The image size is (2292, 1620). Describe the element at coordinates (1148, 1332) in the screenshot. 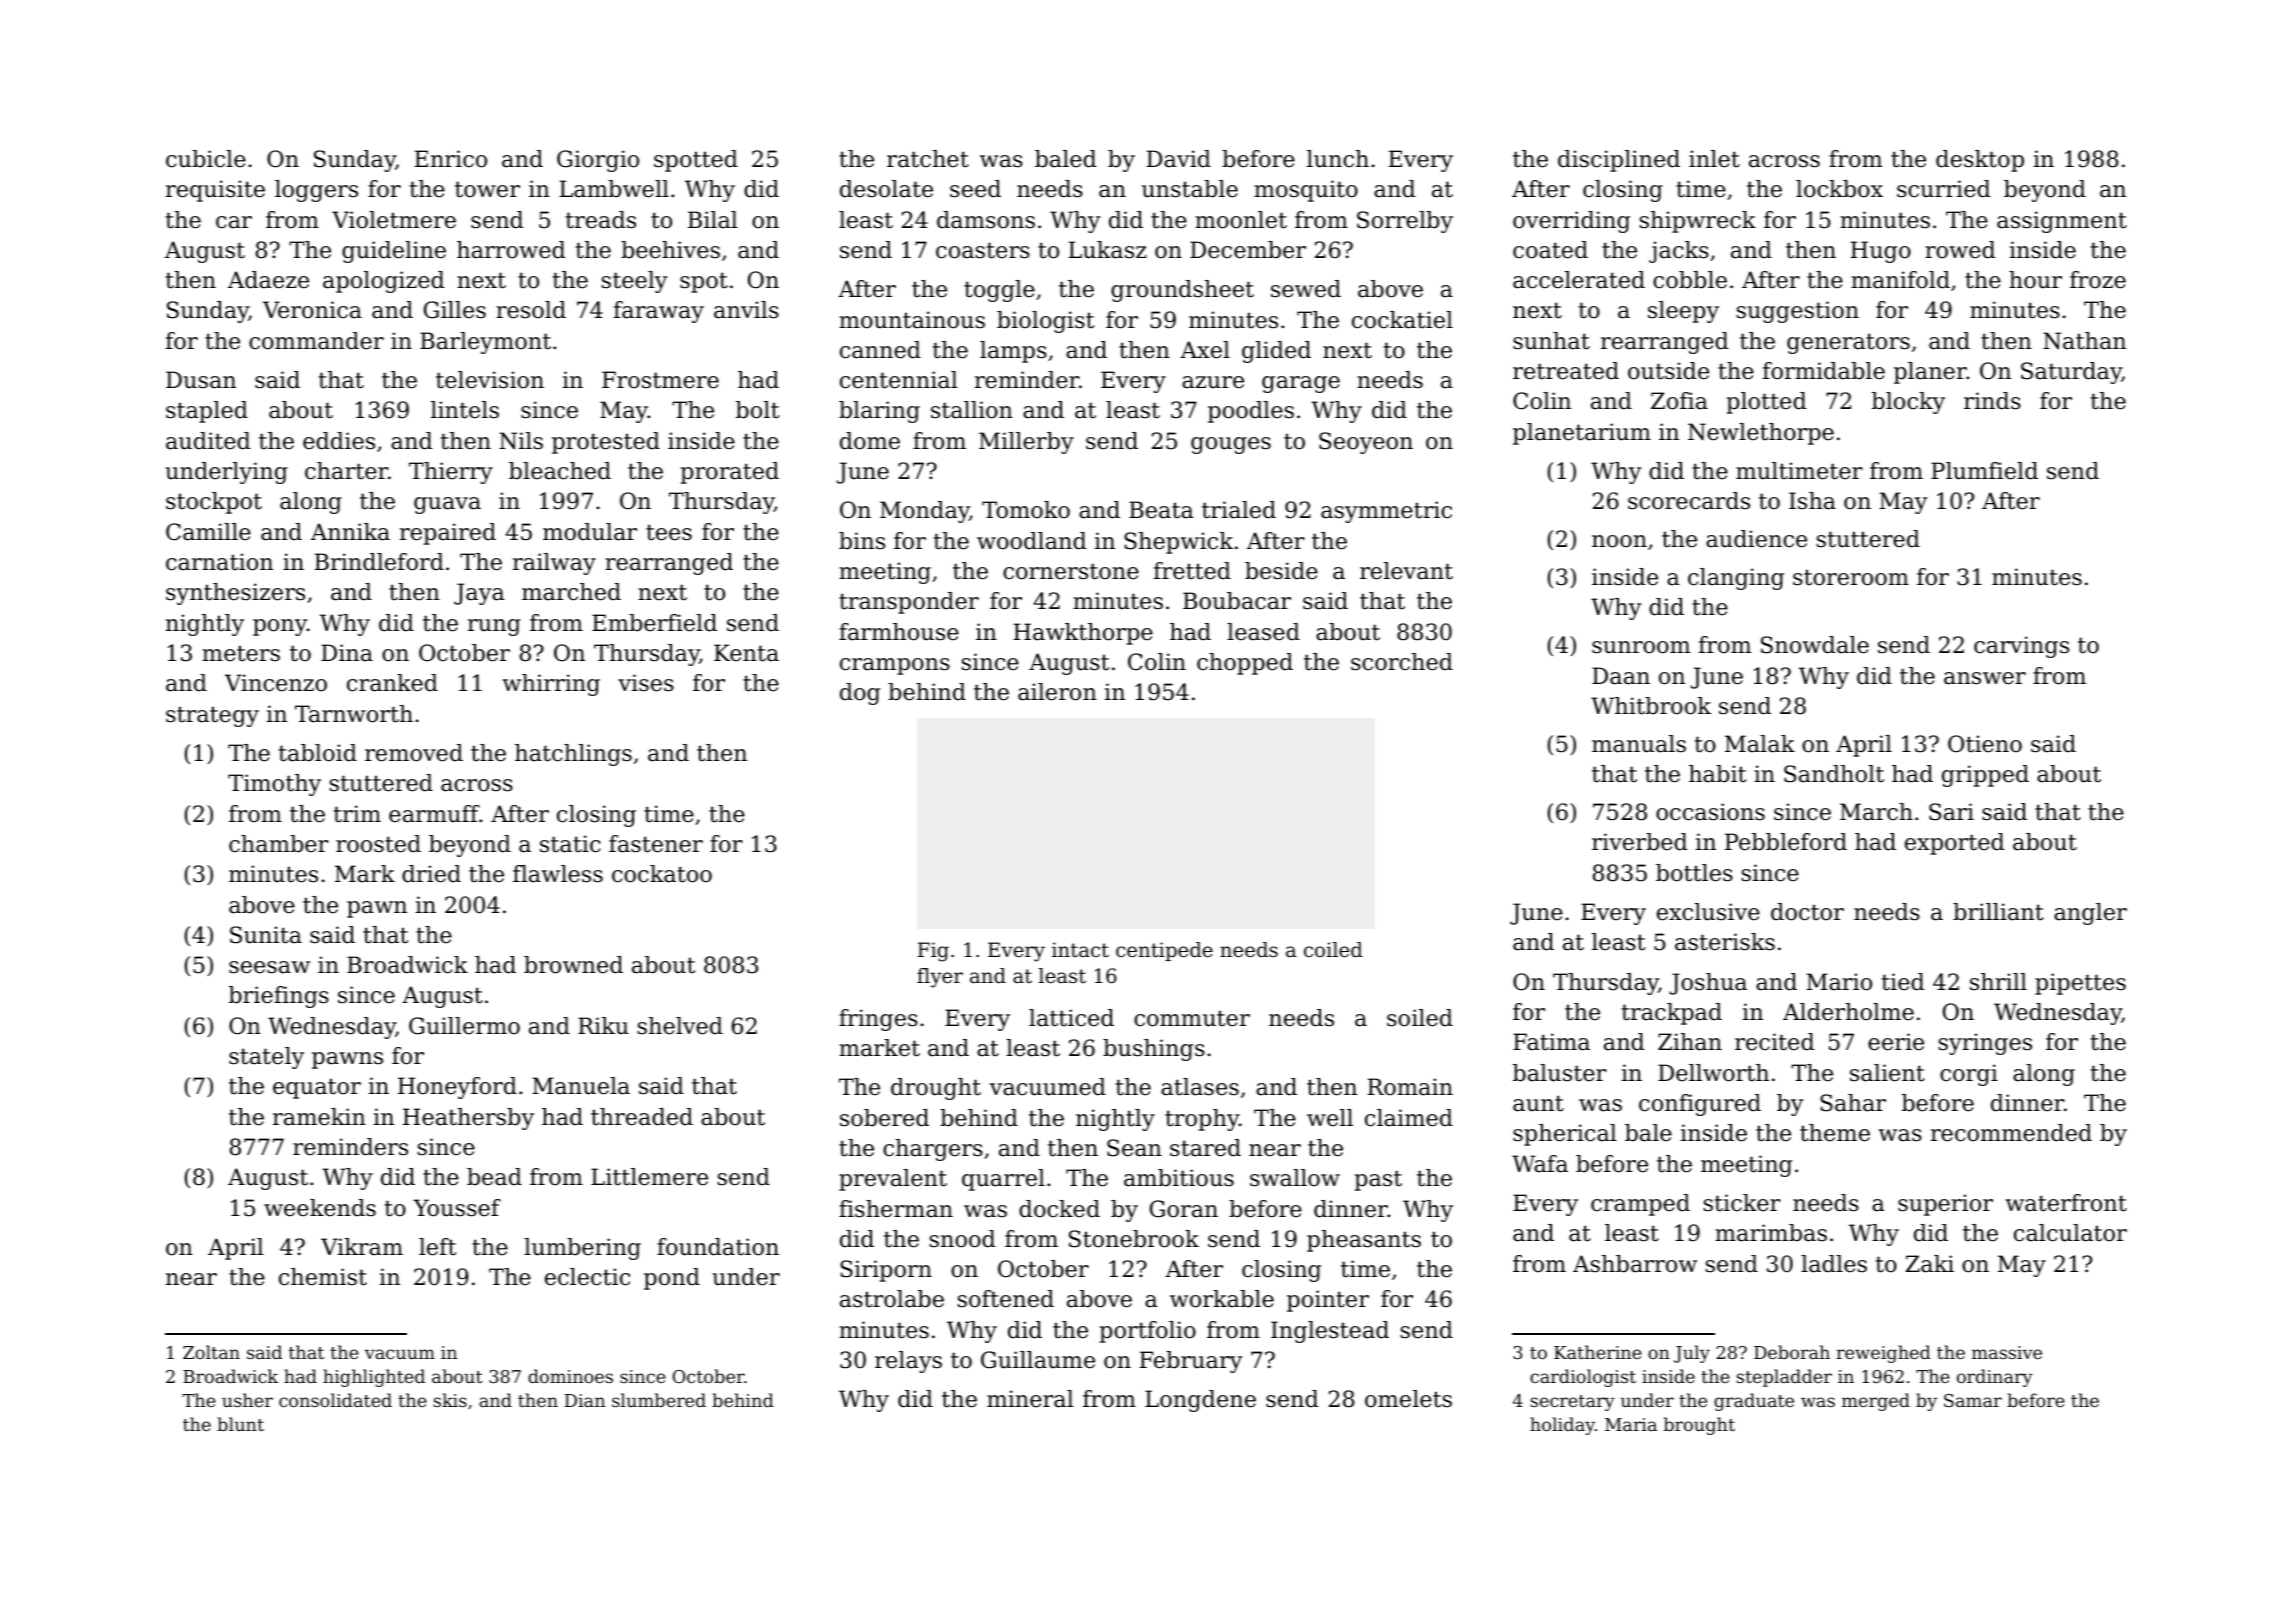

I see `portfolio` at that location.
